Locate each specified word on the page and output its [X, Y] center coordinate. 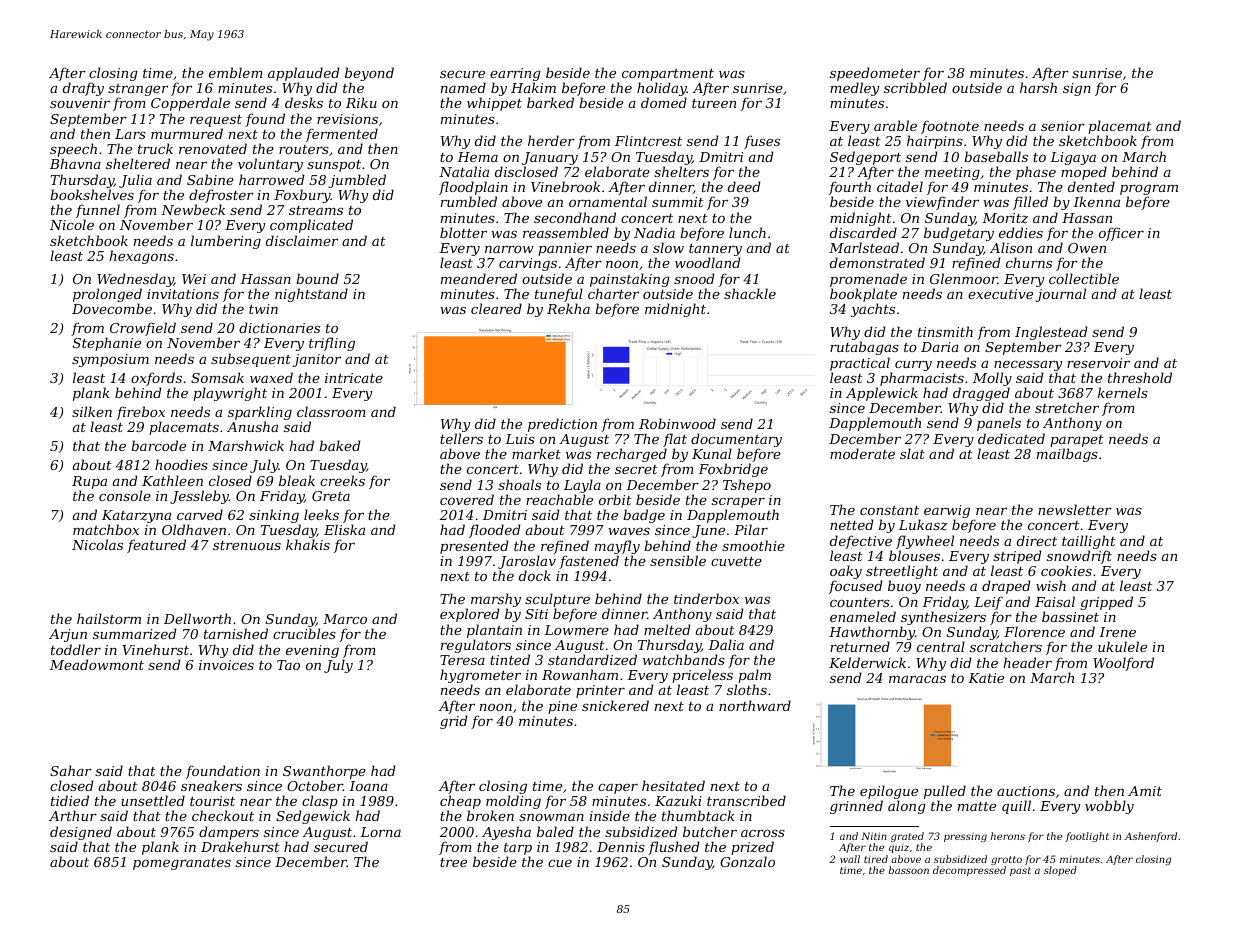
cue [560, 863]
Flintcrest [648, 140]
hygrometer [480, 677]
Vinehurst [155, 649]
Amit [1145, 791]
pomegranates [182, 864]
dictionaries [279, 327]
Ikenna [1096, 202]
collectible [1084, 278]
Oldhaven [194, 529]
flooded [495, 531]
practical [860, 364]
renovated [213, 148]
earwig [947, 512]
